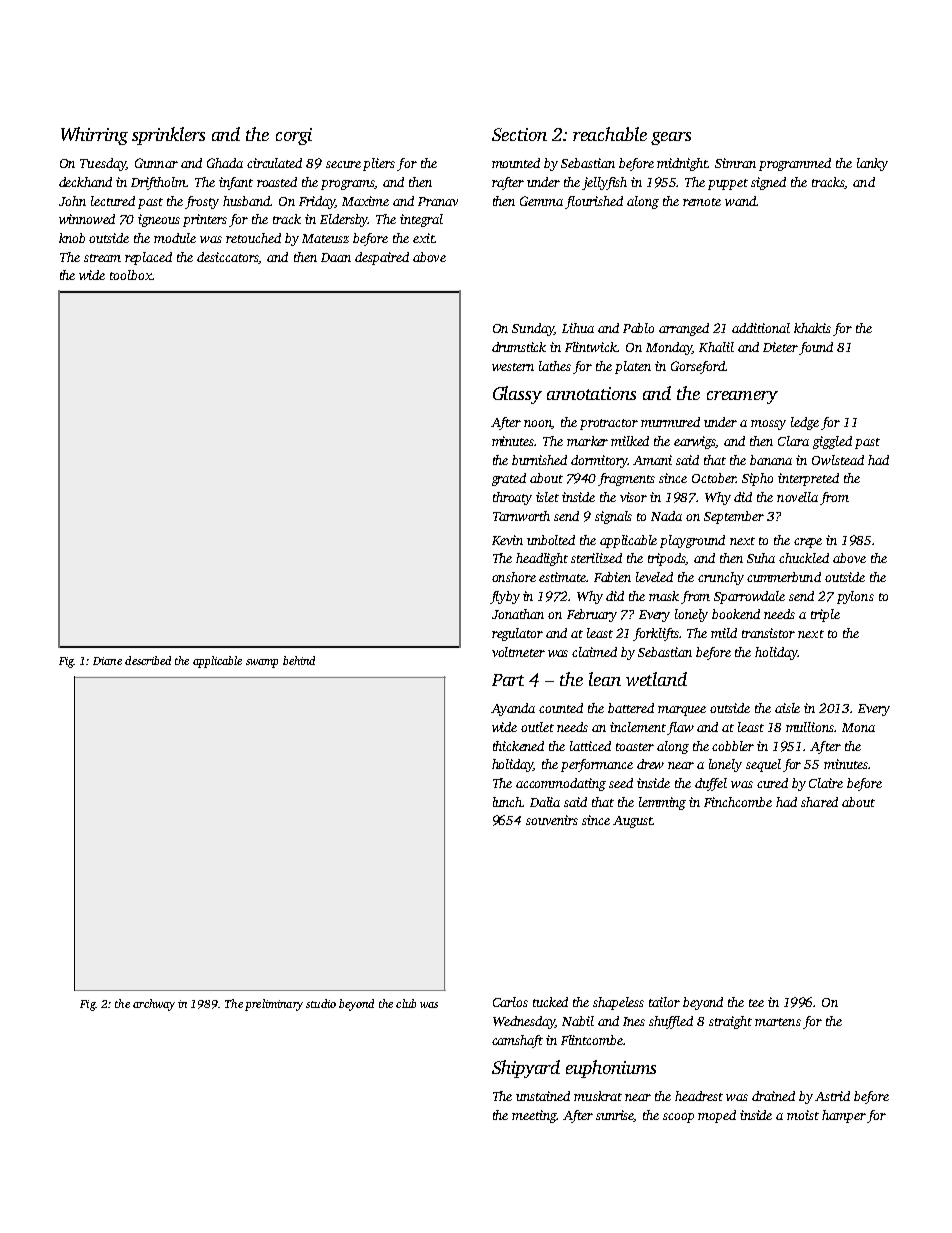 Image resolution: width=952 pixels, height=1233 pixels. Describe the element at coordinates (154, 1005) in the screenshot. I see `archway` at that location.
